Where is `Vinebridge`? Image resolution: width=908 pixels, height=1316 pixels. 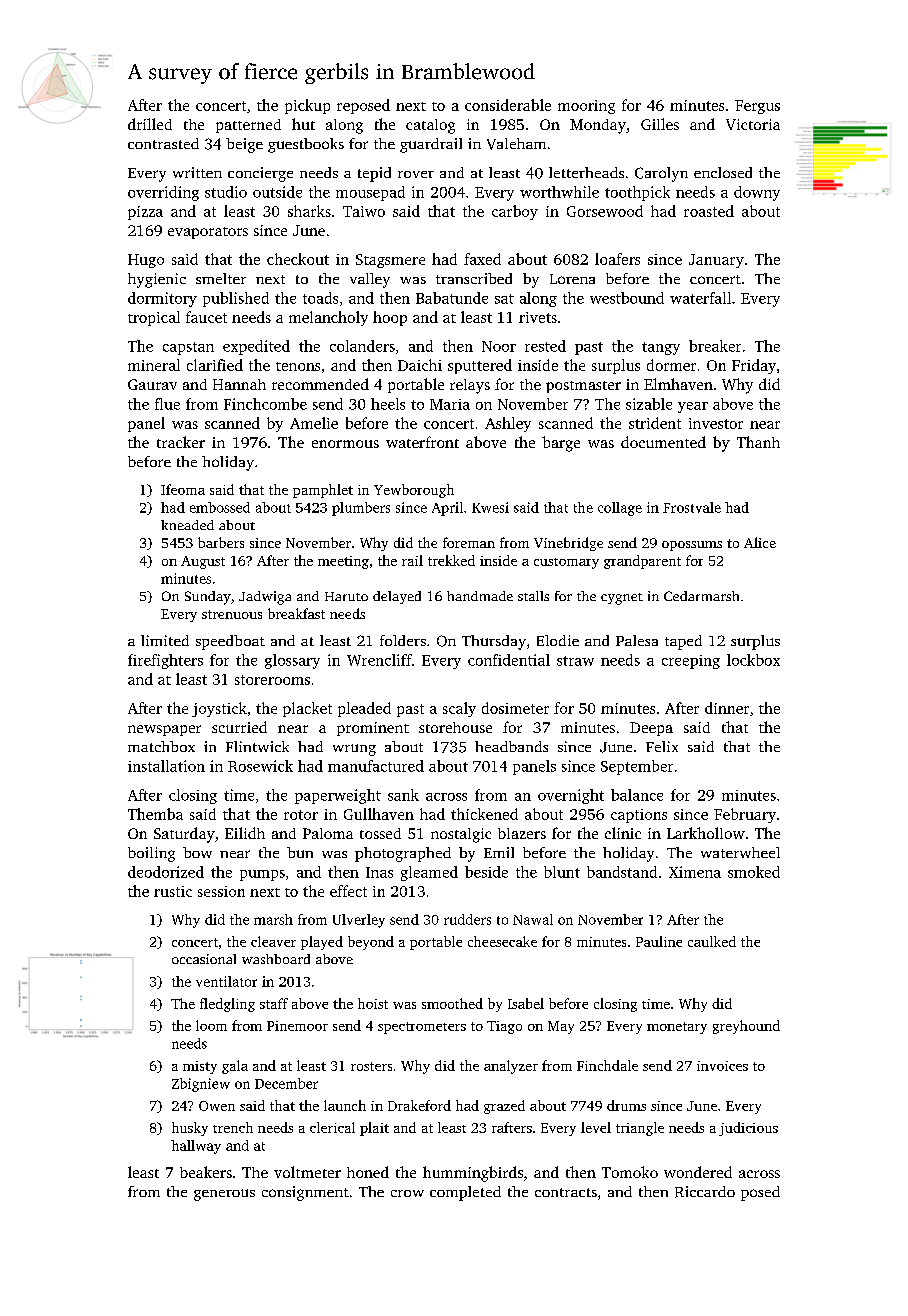 Vinebridge is located at coordinates (568, 544).
